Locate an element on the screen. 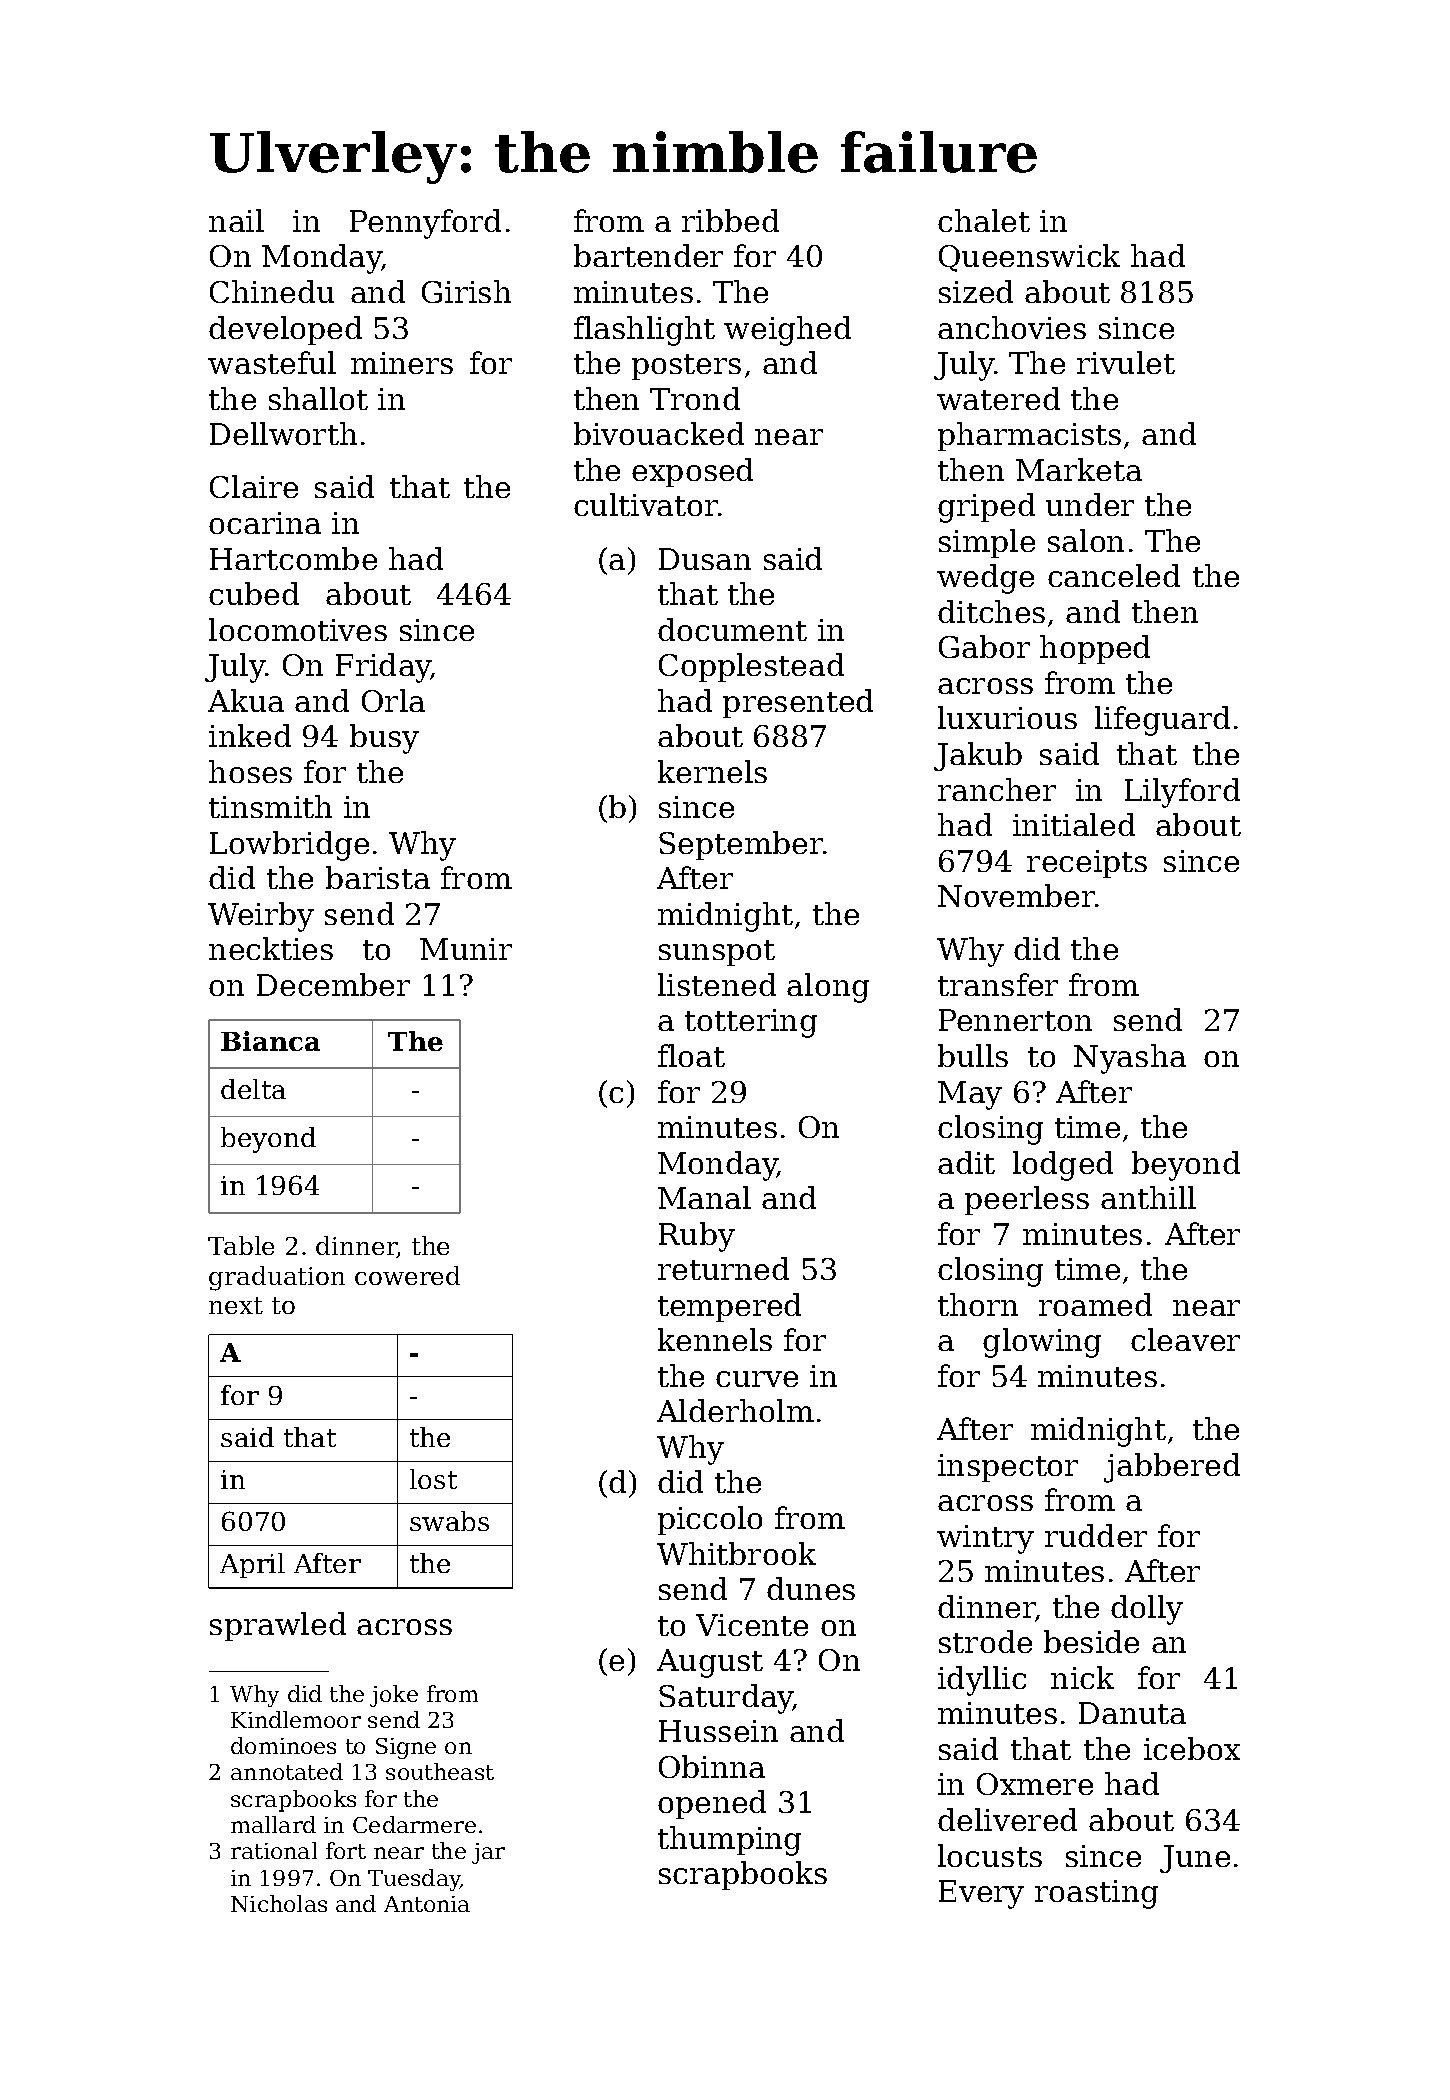 The width and height of the screenshot is (1450, 2100). cleaver is located at coordinates (1185, 1339).
